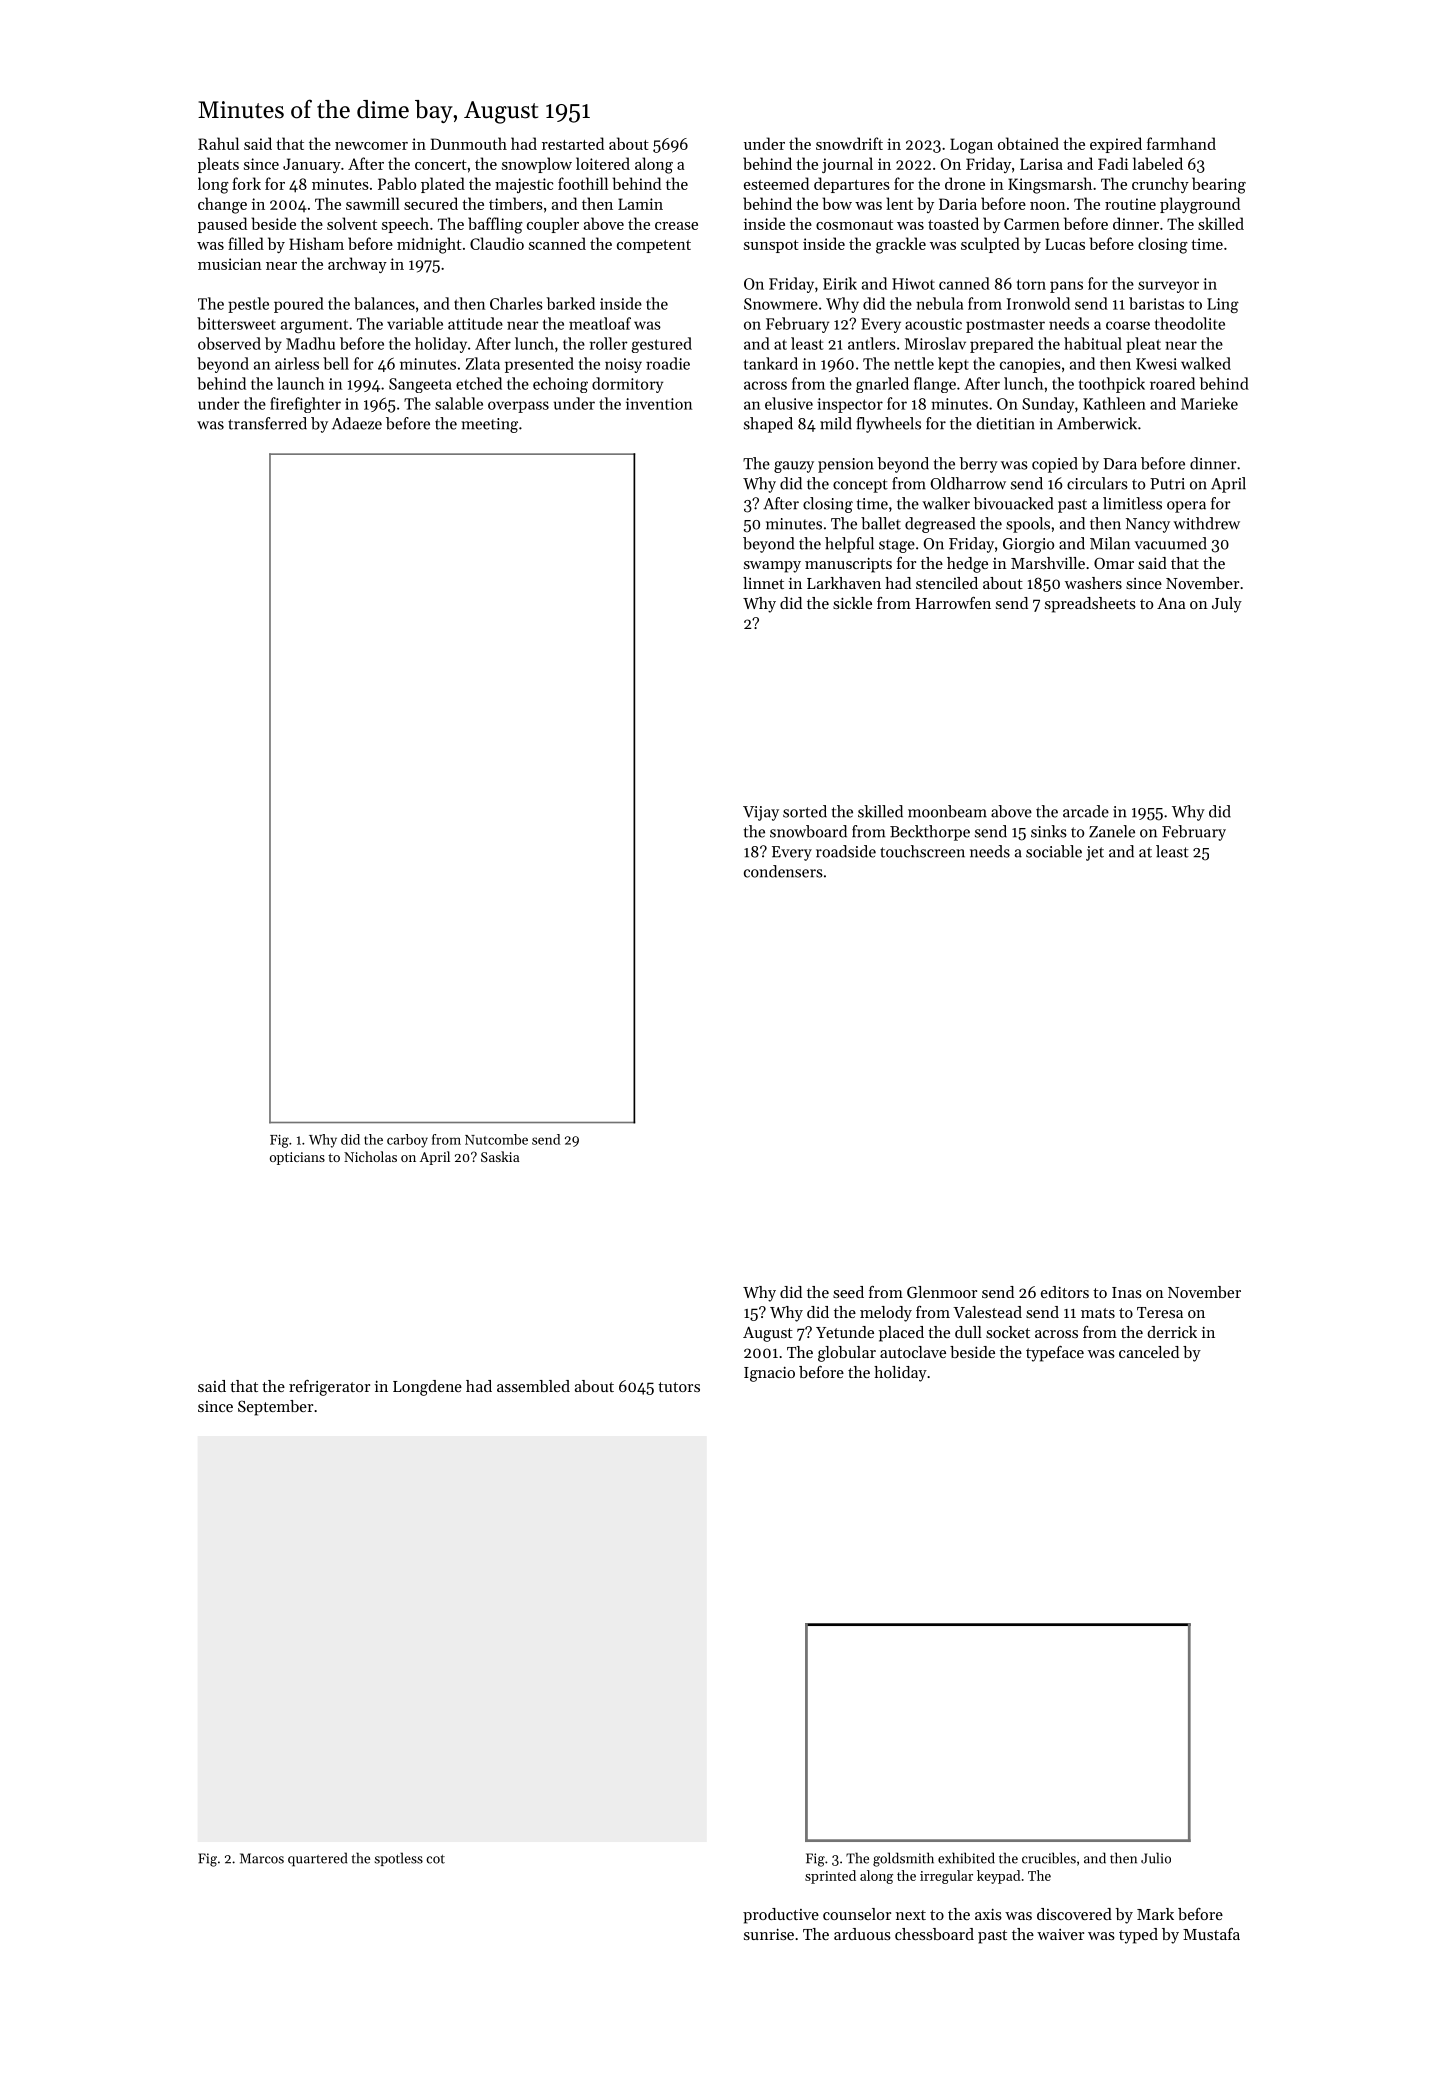 The width and height of the screenshot is (1450, 2100). Describe the element at coordinates (1028, 143) in the screenshot. I see `obtained` at that location.
